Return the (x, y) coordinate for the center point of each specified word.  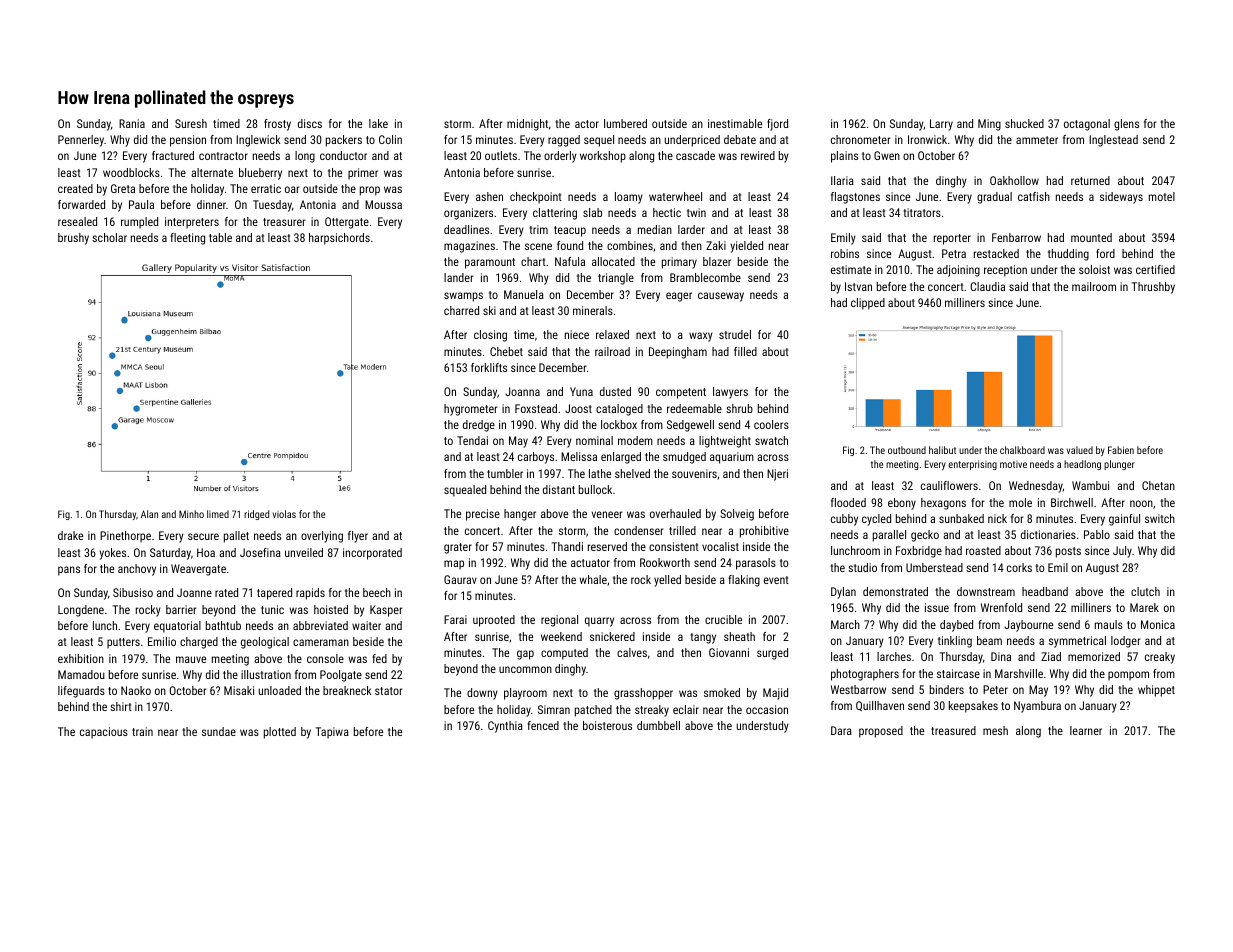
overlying (322, 537)
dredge (479, 426)
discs (310, 123)
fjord (777, 125)
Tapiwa (332, 733)
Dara (841, 730)
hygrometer (470, 410)
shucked (1024, 123)
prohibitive (764, 532)
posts (1068, 552)
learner (1086, 730)
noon (1141, 503)
